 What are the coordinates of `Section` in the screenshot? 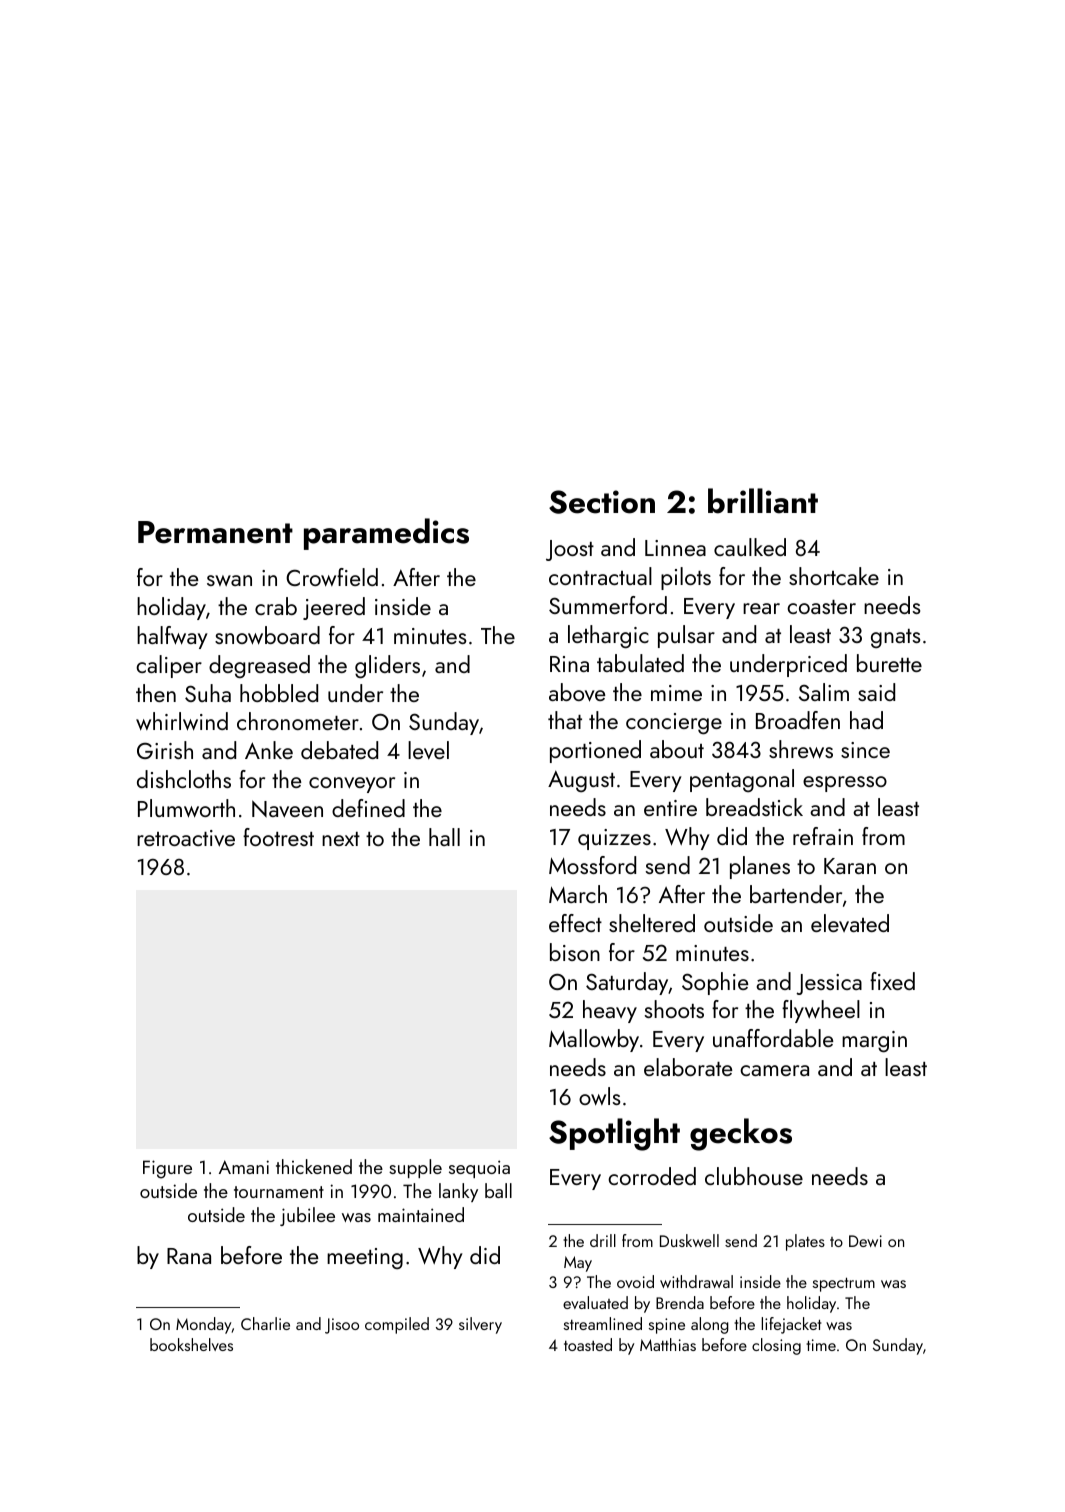 It's located at (602, 502).
